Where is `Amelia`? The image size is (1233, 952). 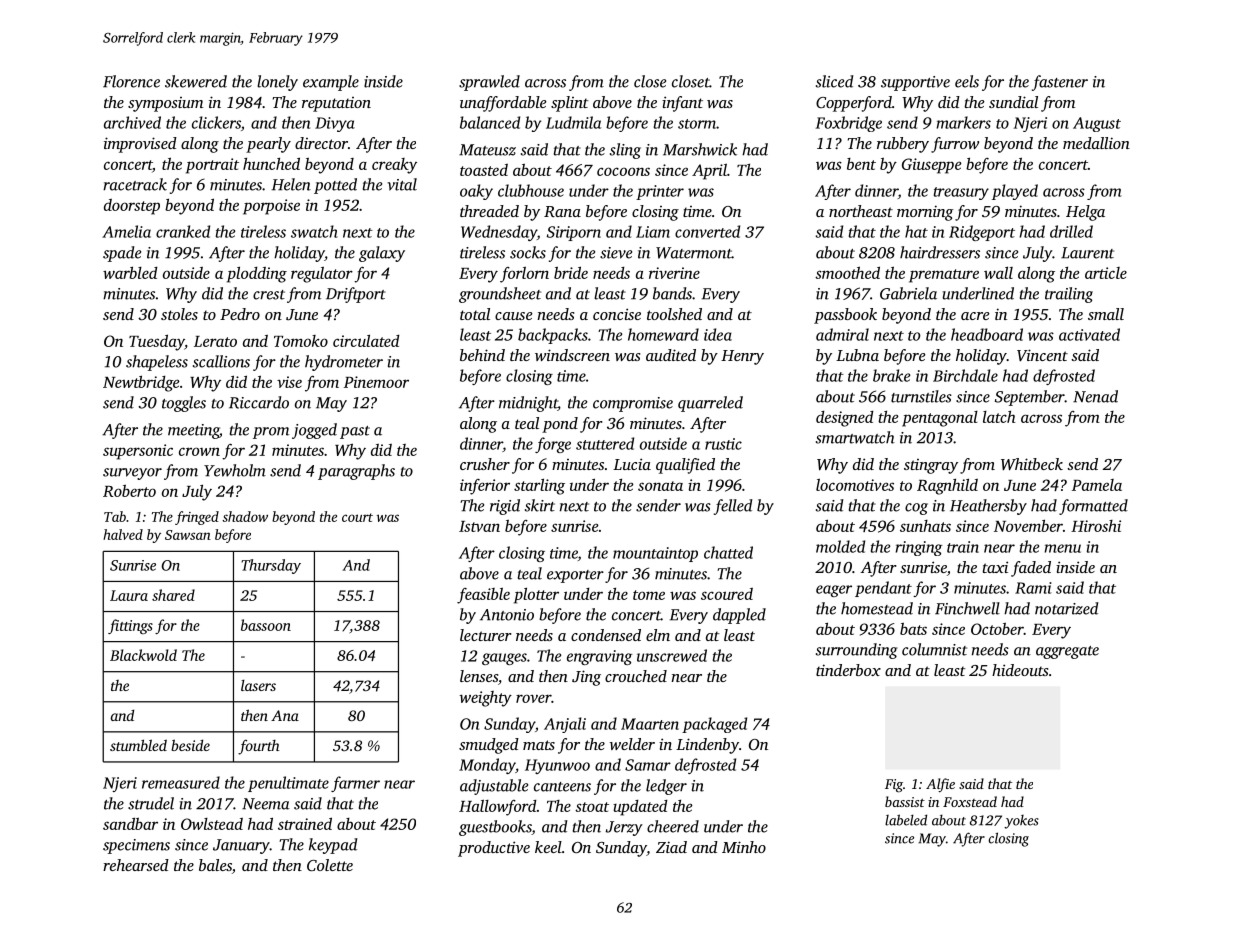
Amelia is located at coordinates (126, 231).
